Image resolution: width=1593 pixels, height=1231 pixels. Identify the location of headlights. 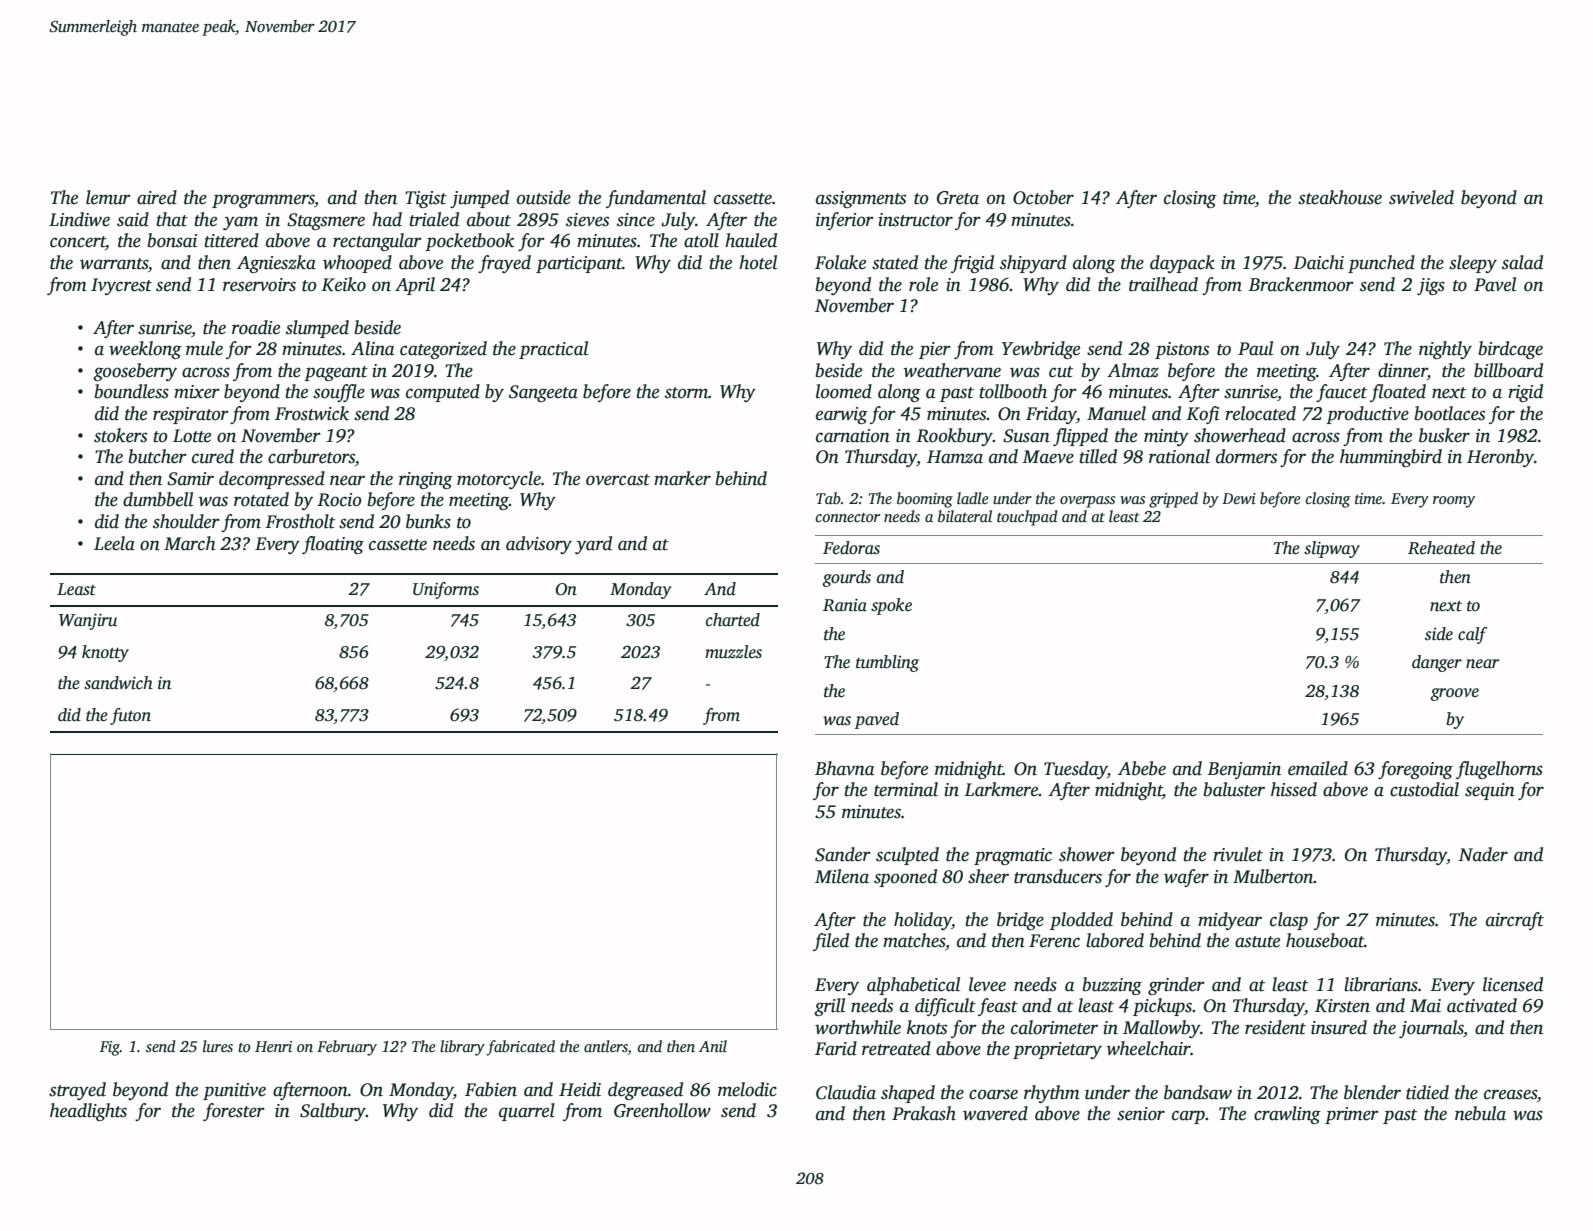
(88, 1112).
